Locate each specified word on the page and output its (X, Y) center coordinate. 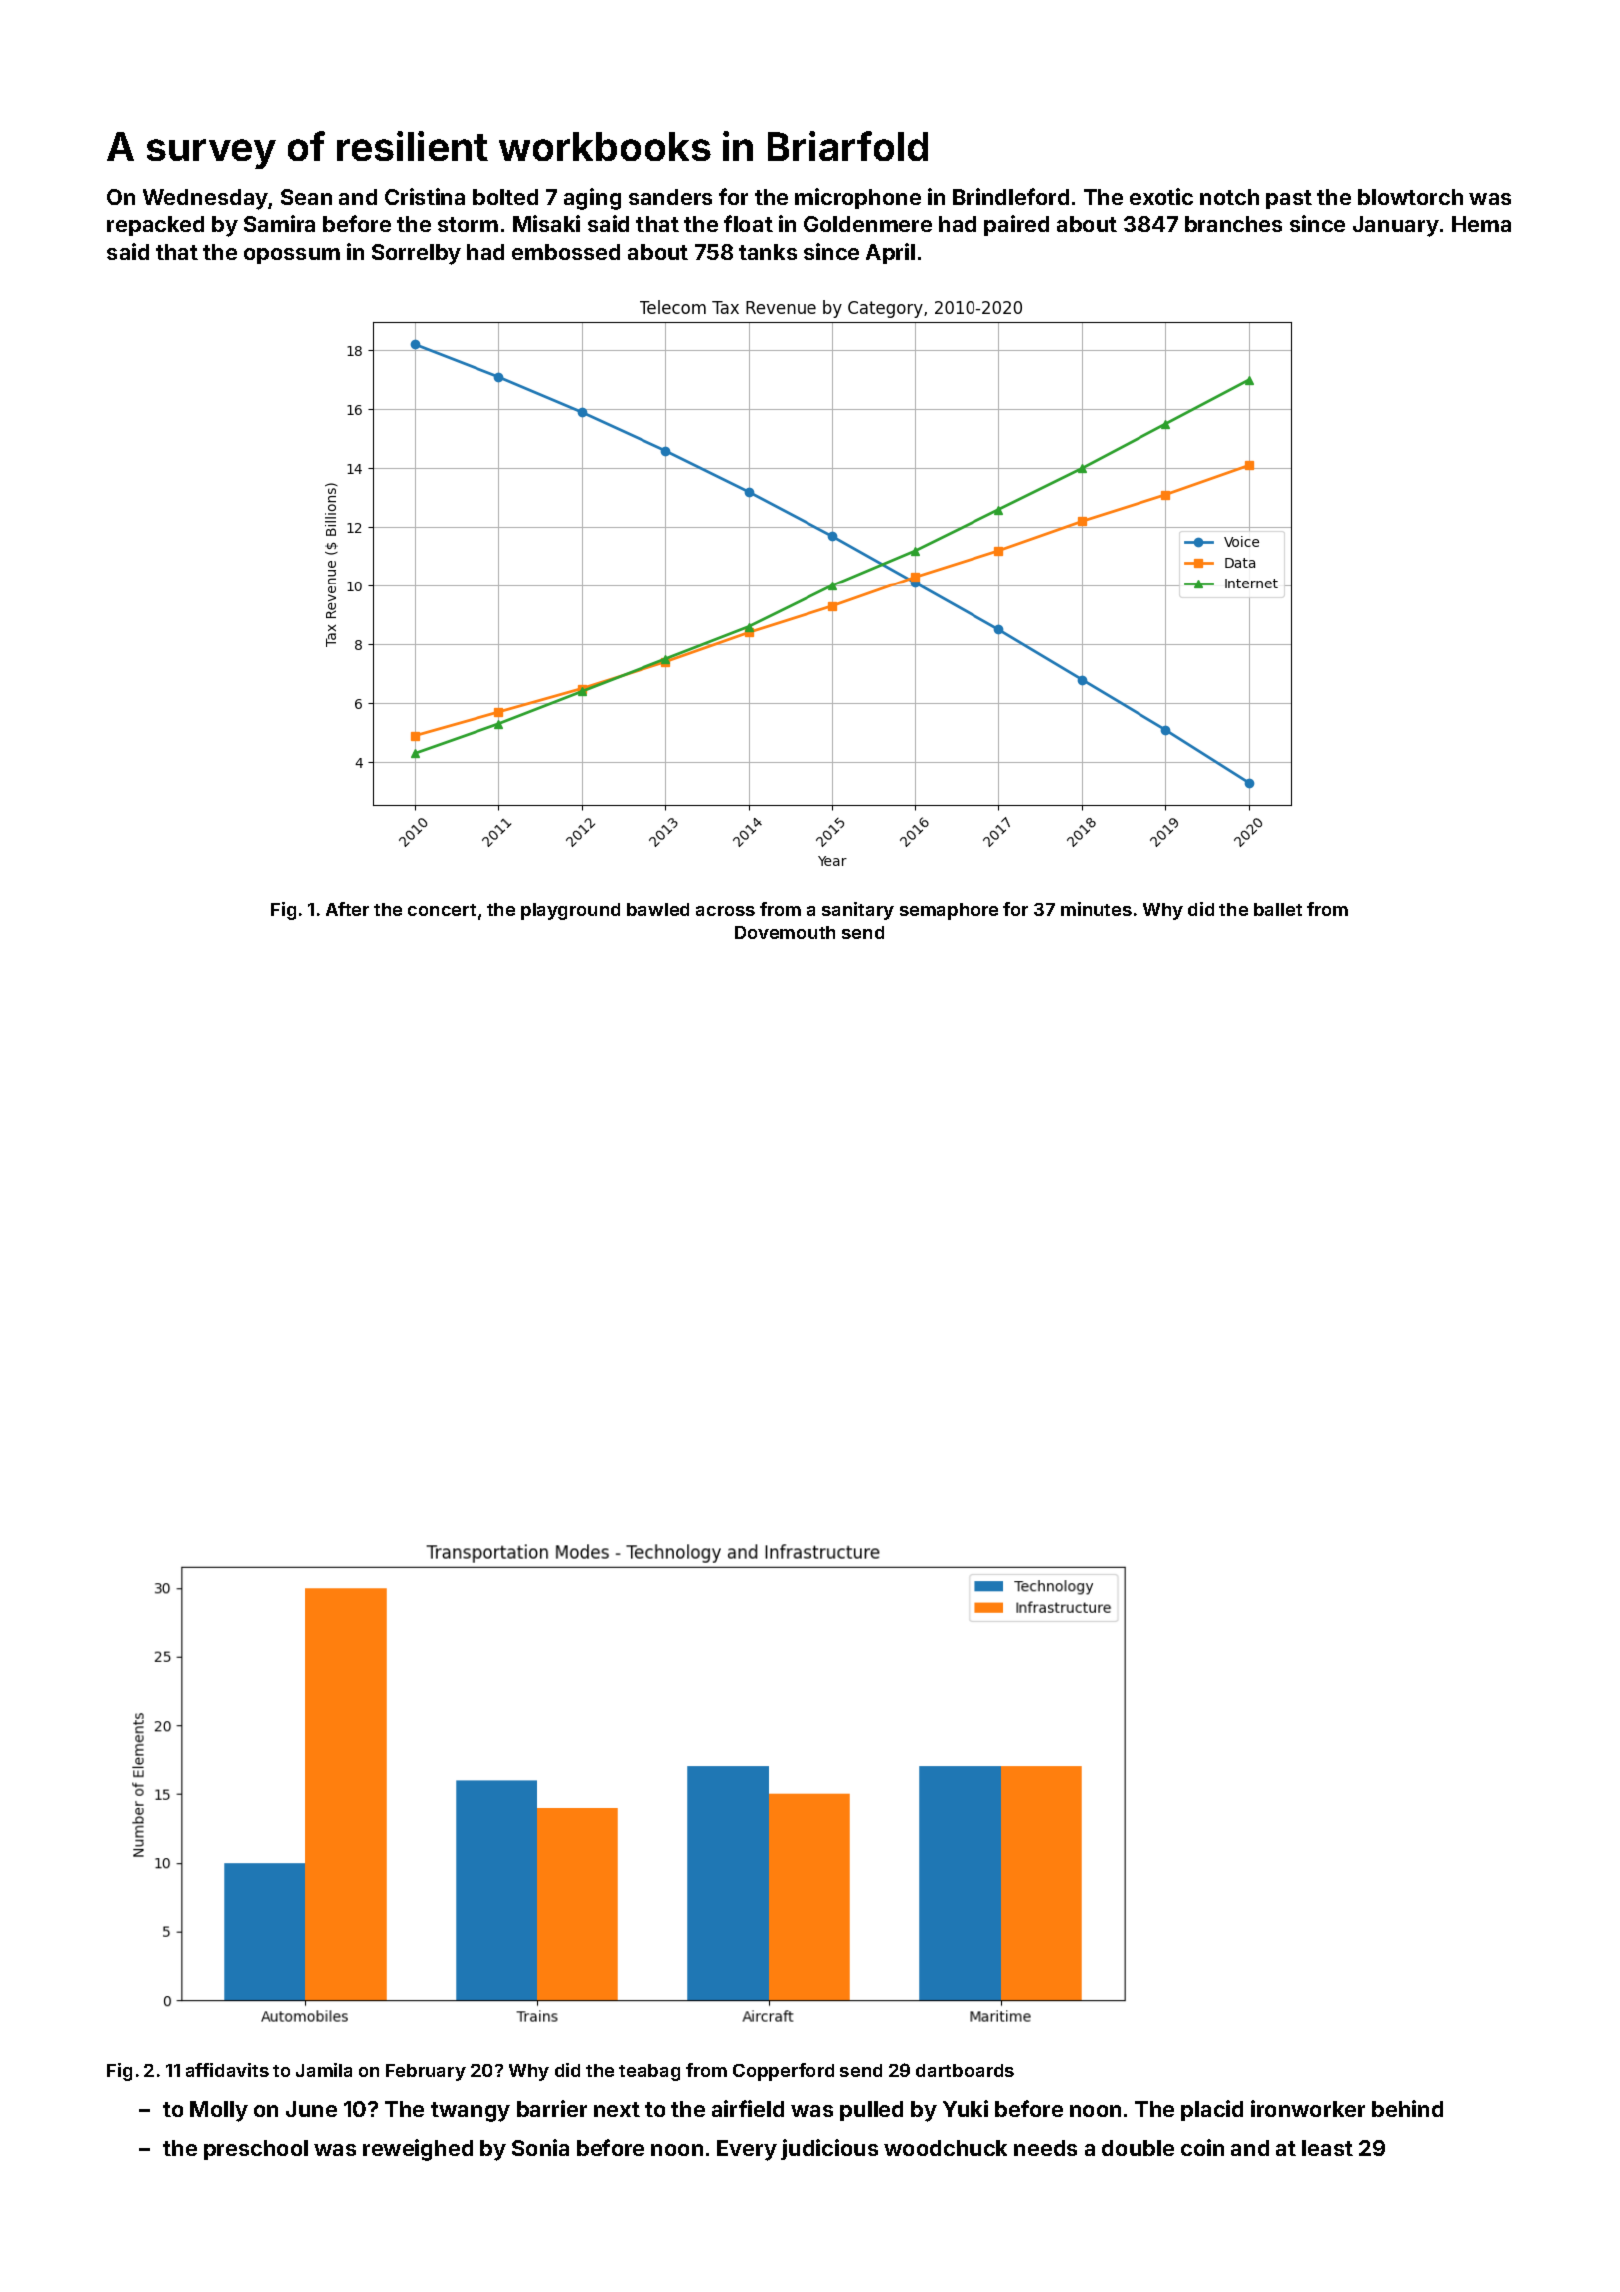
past (1289, 199)
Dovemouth (785, 932)
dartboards (965, 2070)
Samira (279, 223)
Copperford (783, 2072)
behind (1407, 2108)
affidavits (227, 2070)
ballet (1278, 909)
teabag (649, 2072)
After (347, 909)
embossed (566, 252)
